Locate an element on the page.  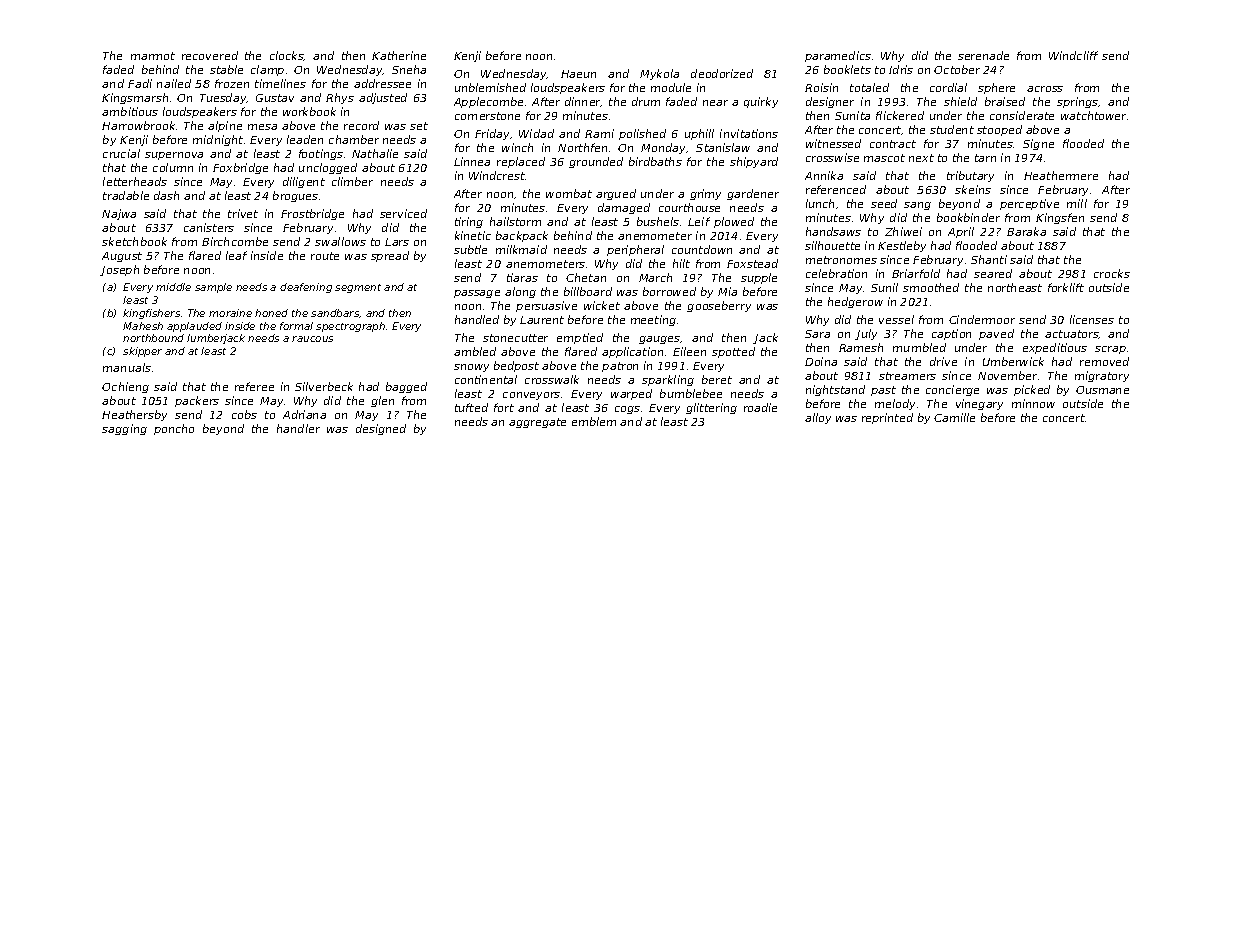
sagging is located at coordinates (124, 429).
